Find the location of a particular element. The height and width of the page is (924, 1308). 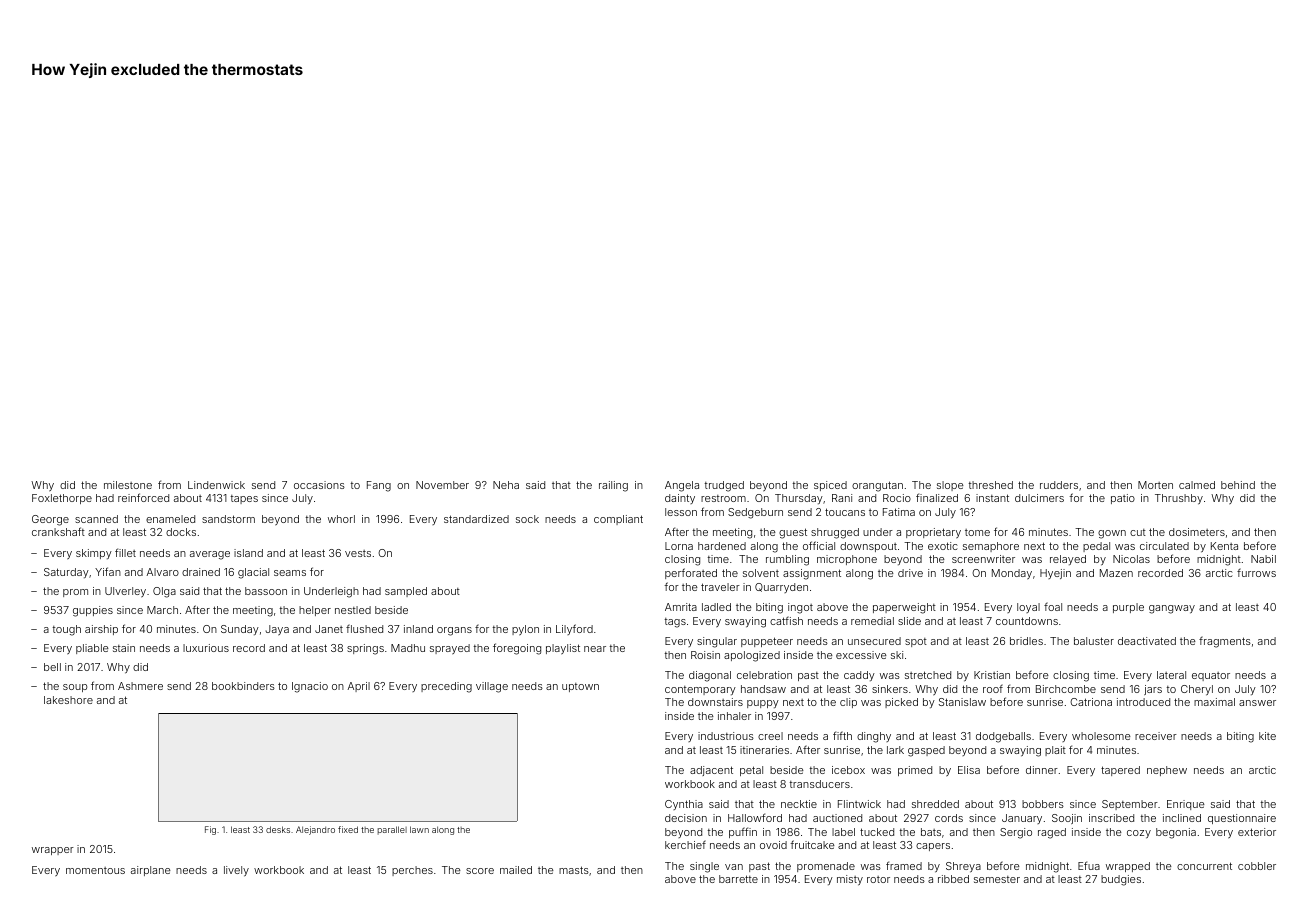

Sunday is located at coordinates (240, 630).
